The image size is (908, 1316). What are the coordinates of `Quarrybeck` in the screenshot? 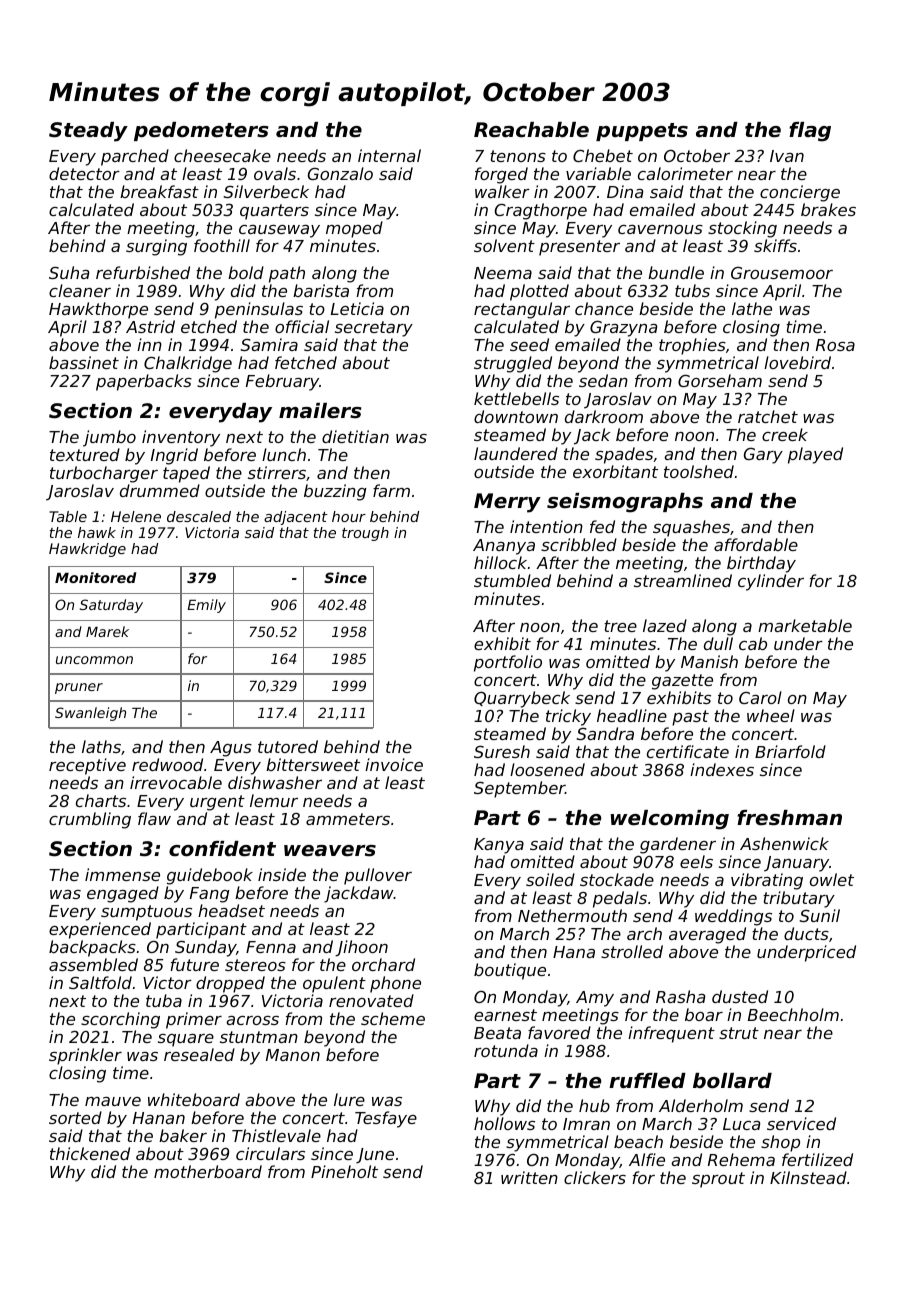 It's located at (522, 699).
